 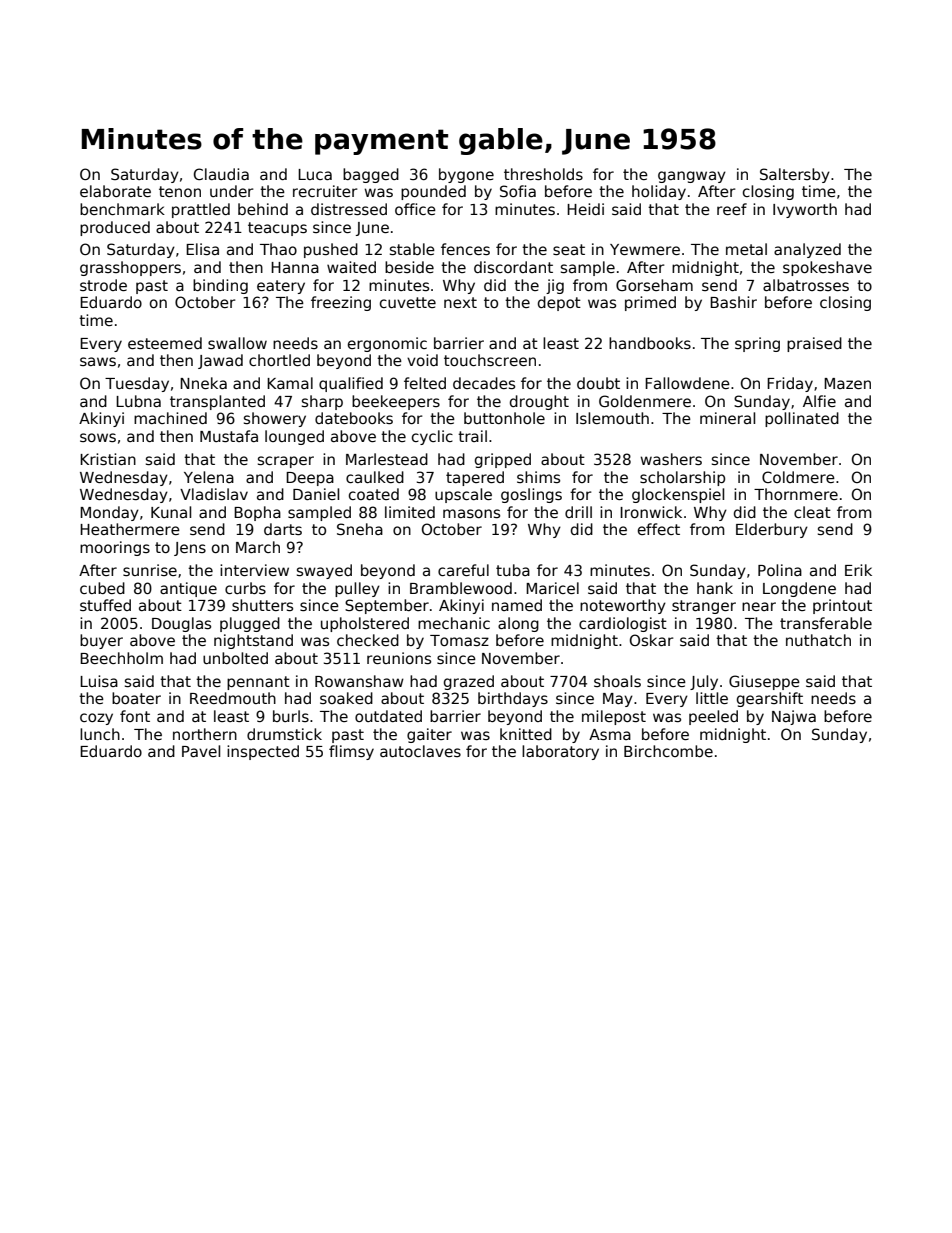 I want to click on pounded, so click(x=433, y=192).
